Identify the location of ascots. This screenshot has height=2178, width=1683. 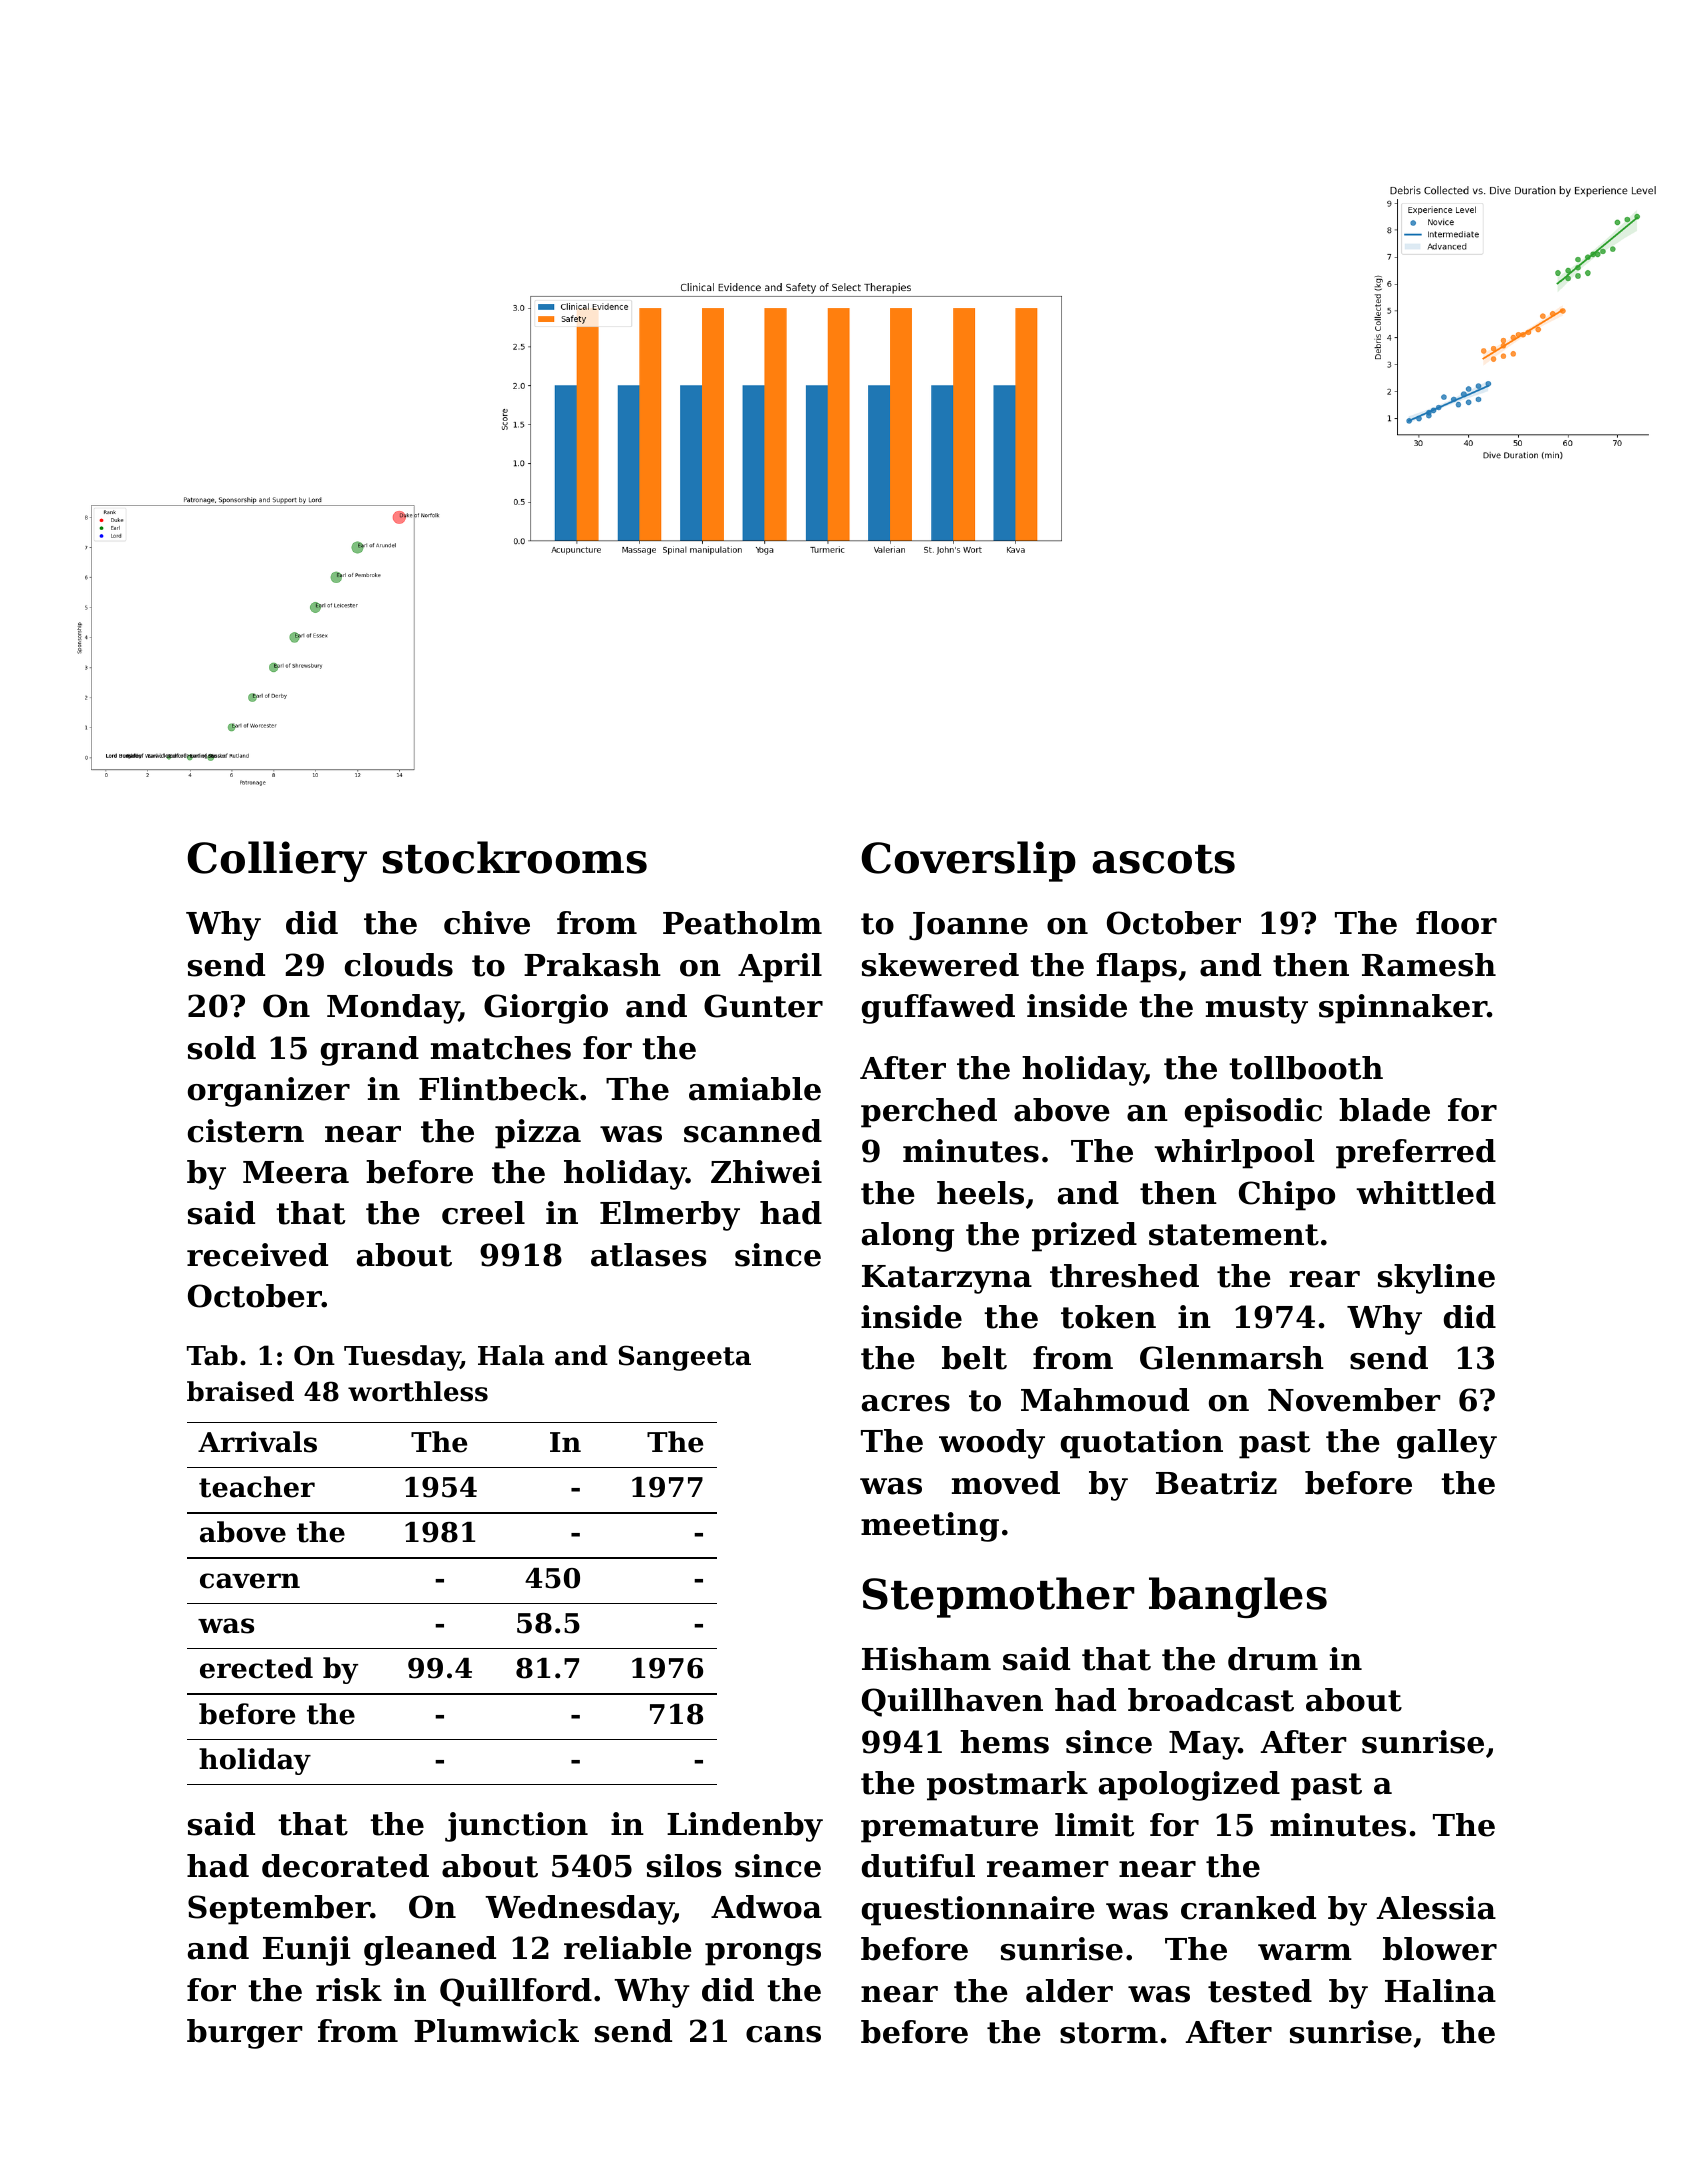
(1163, 859).
